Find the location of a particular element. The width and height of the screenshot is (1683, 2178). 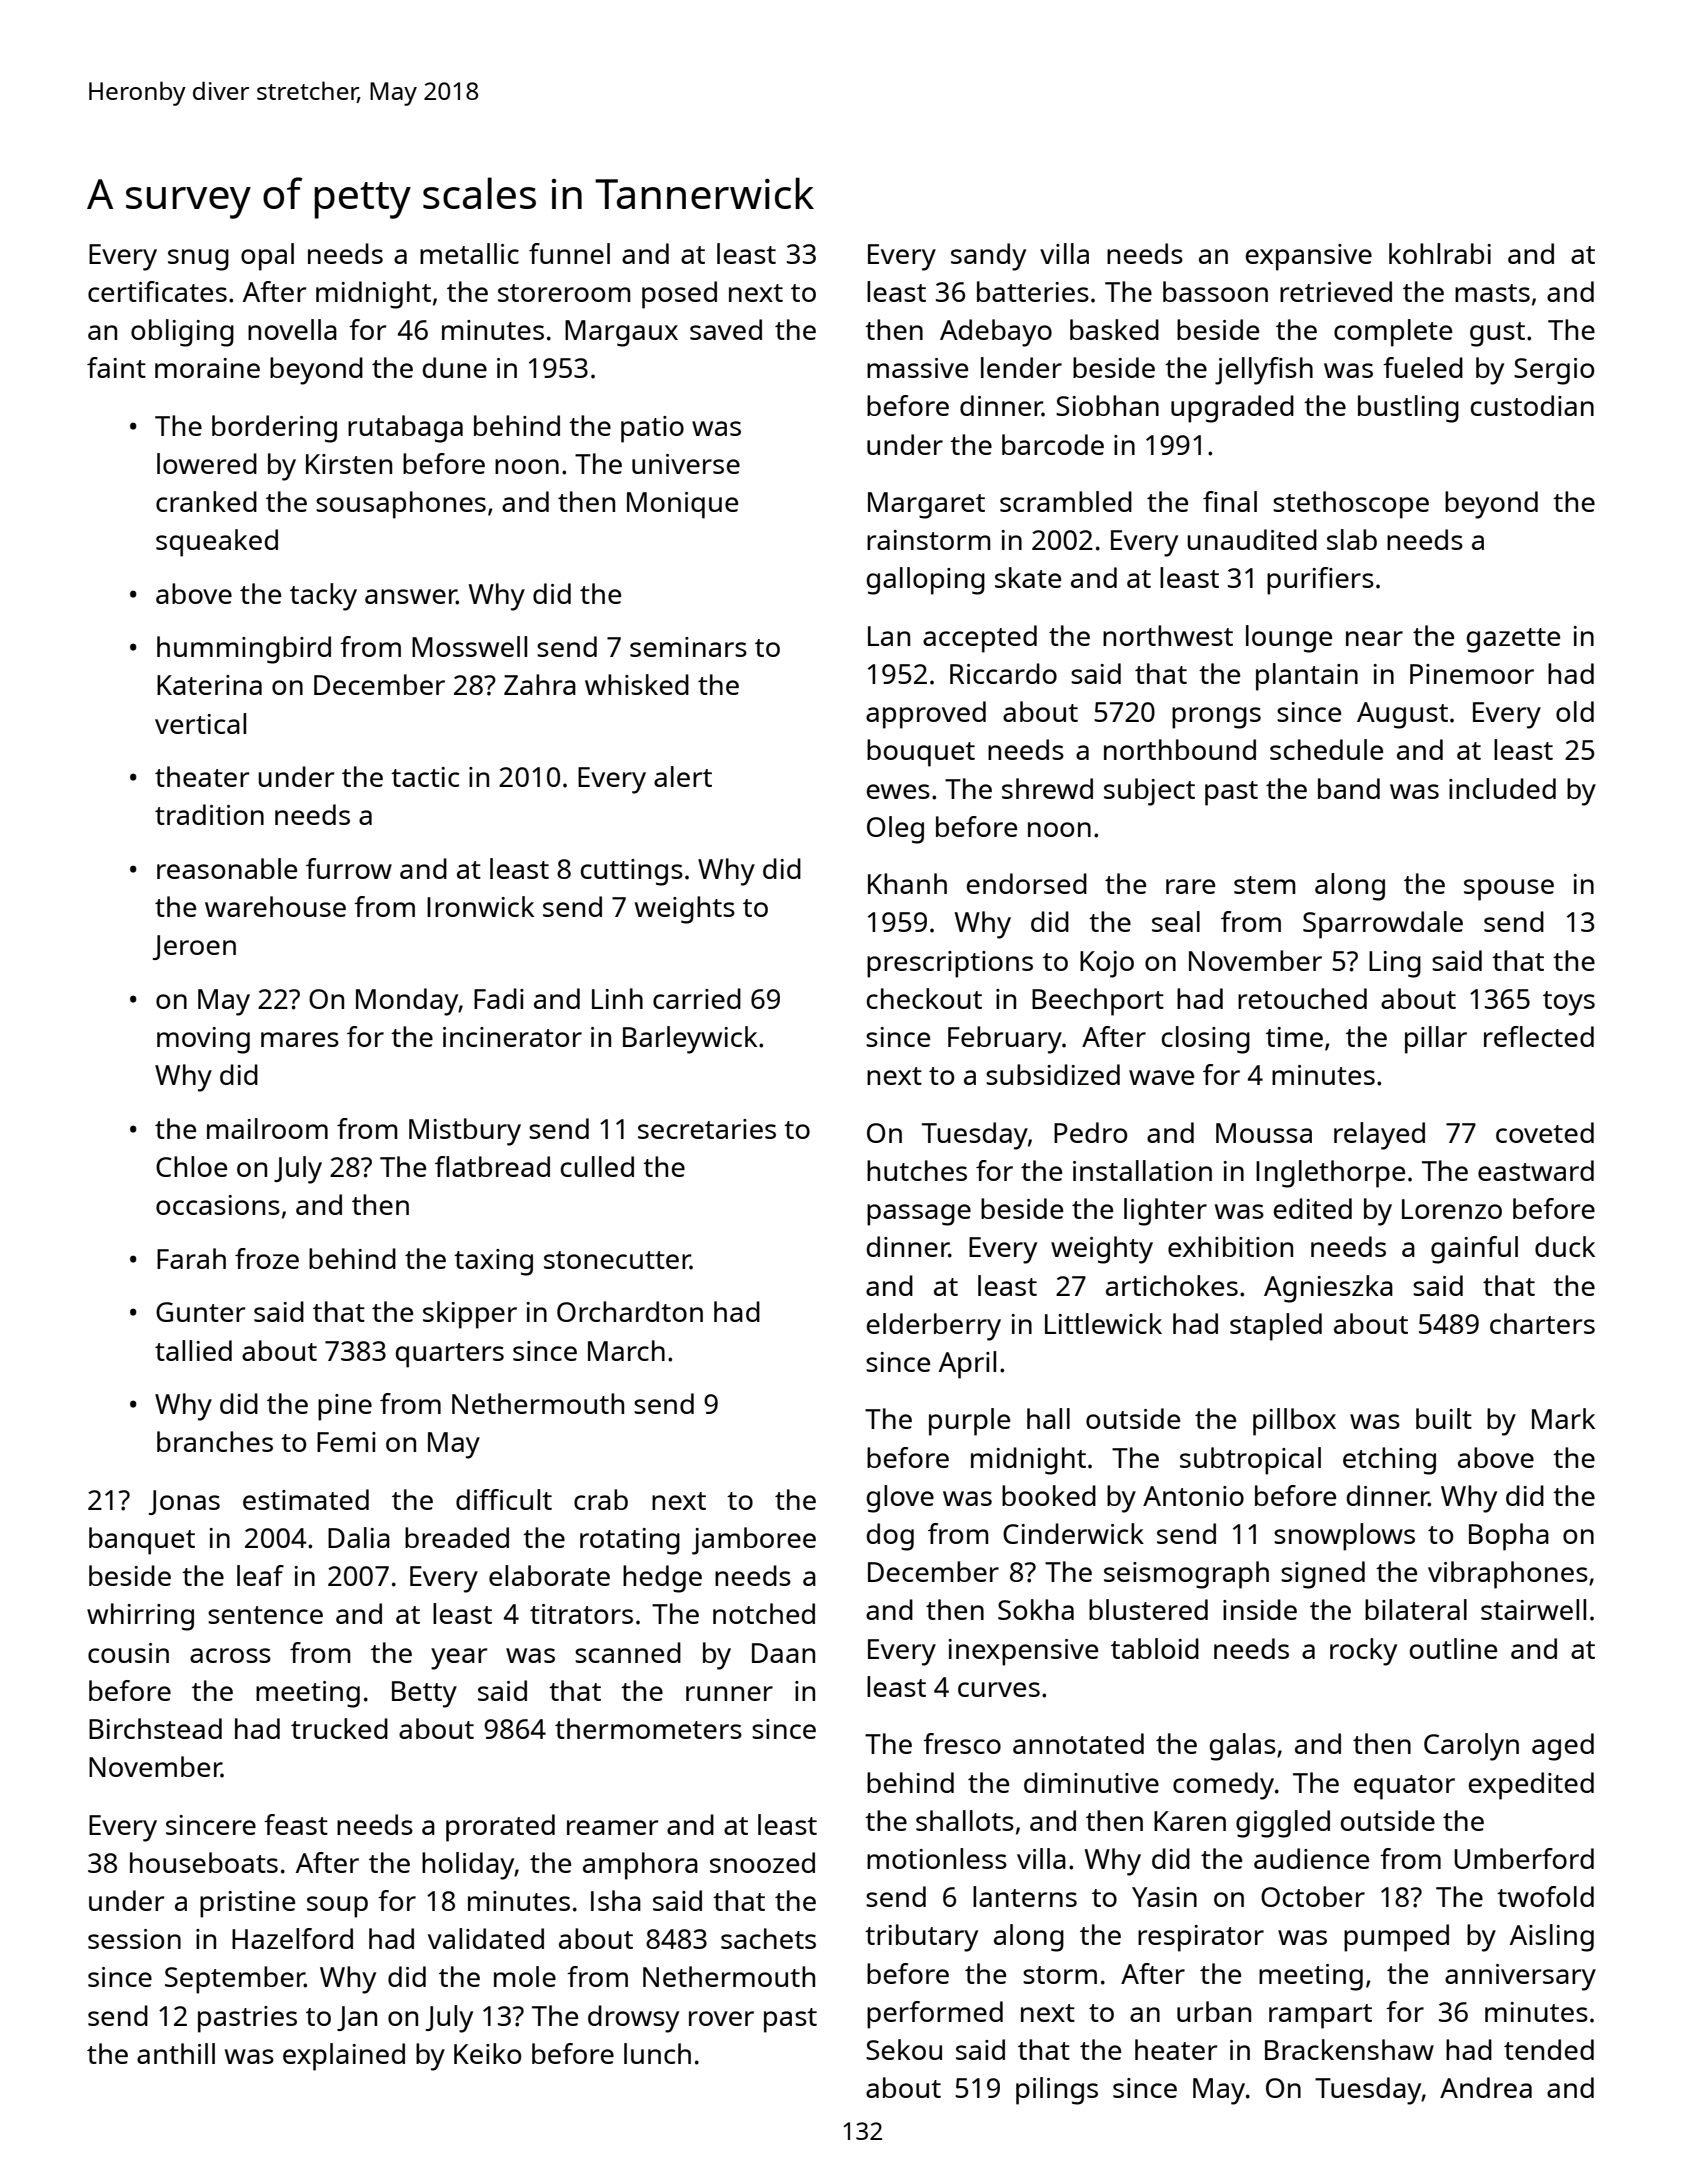

Jeroen is located at coordinates (194, 947).
